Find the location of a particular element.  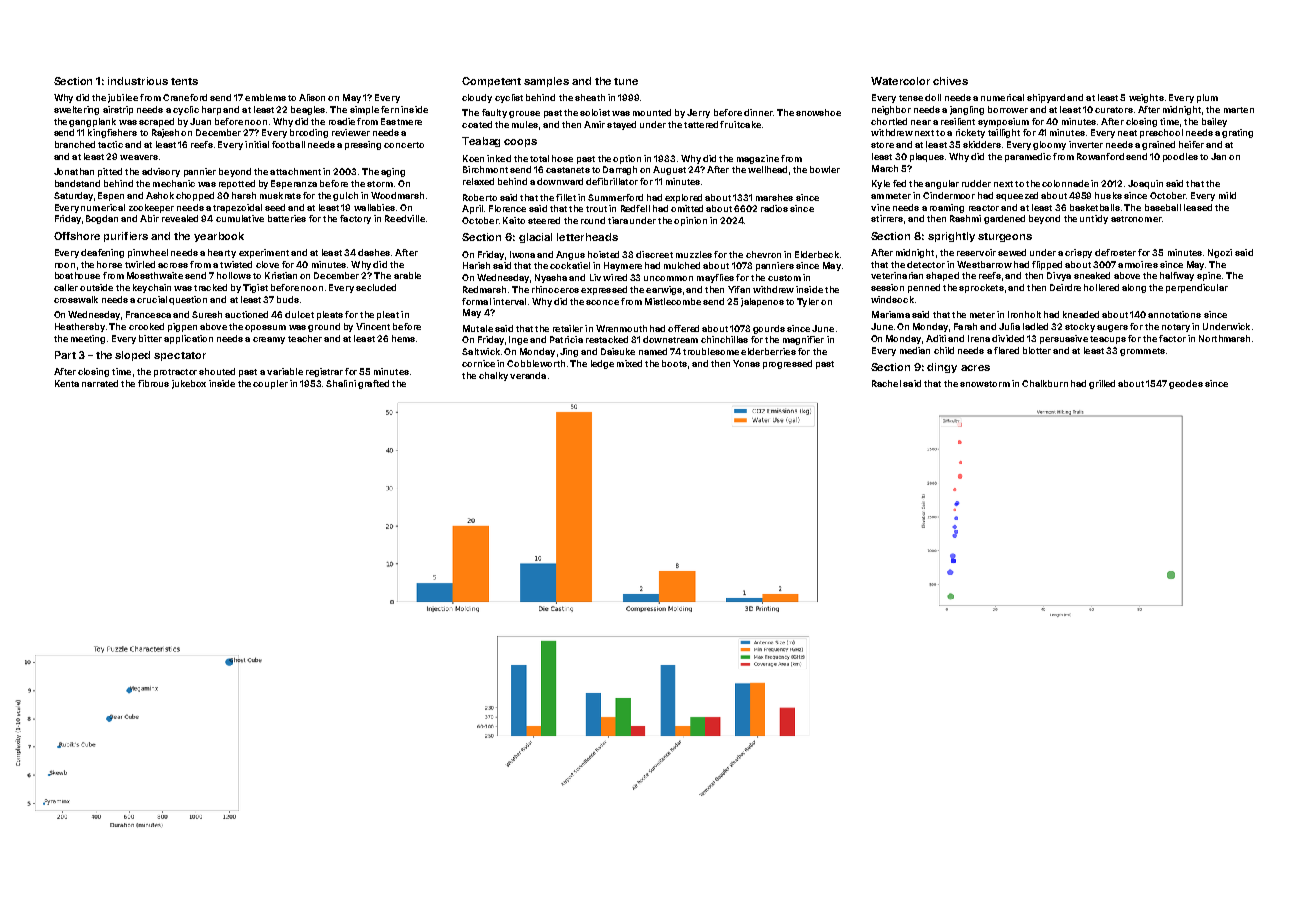

sneaked is located at coordinates (1092, 275).
